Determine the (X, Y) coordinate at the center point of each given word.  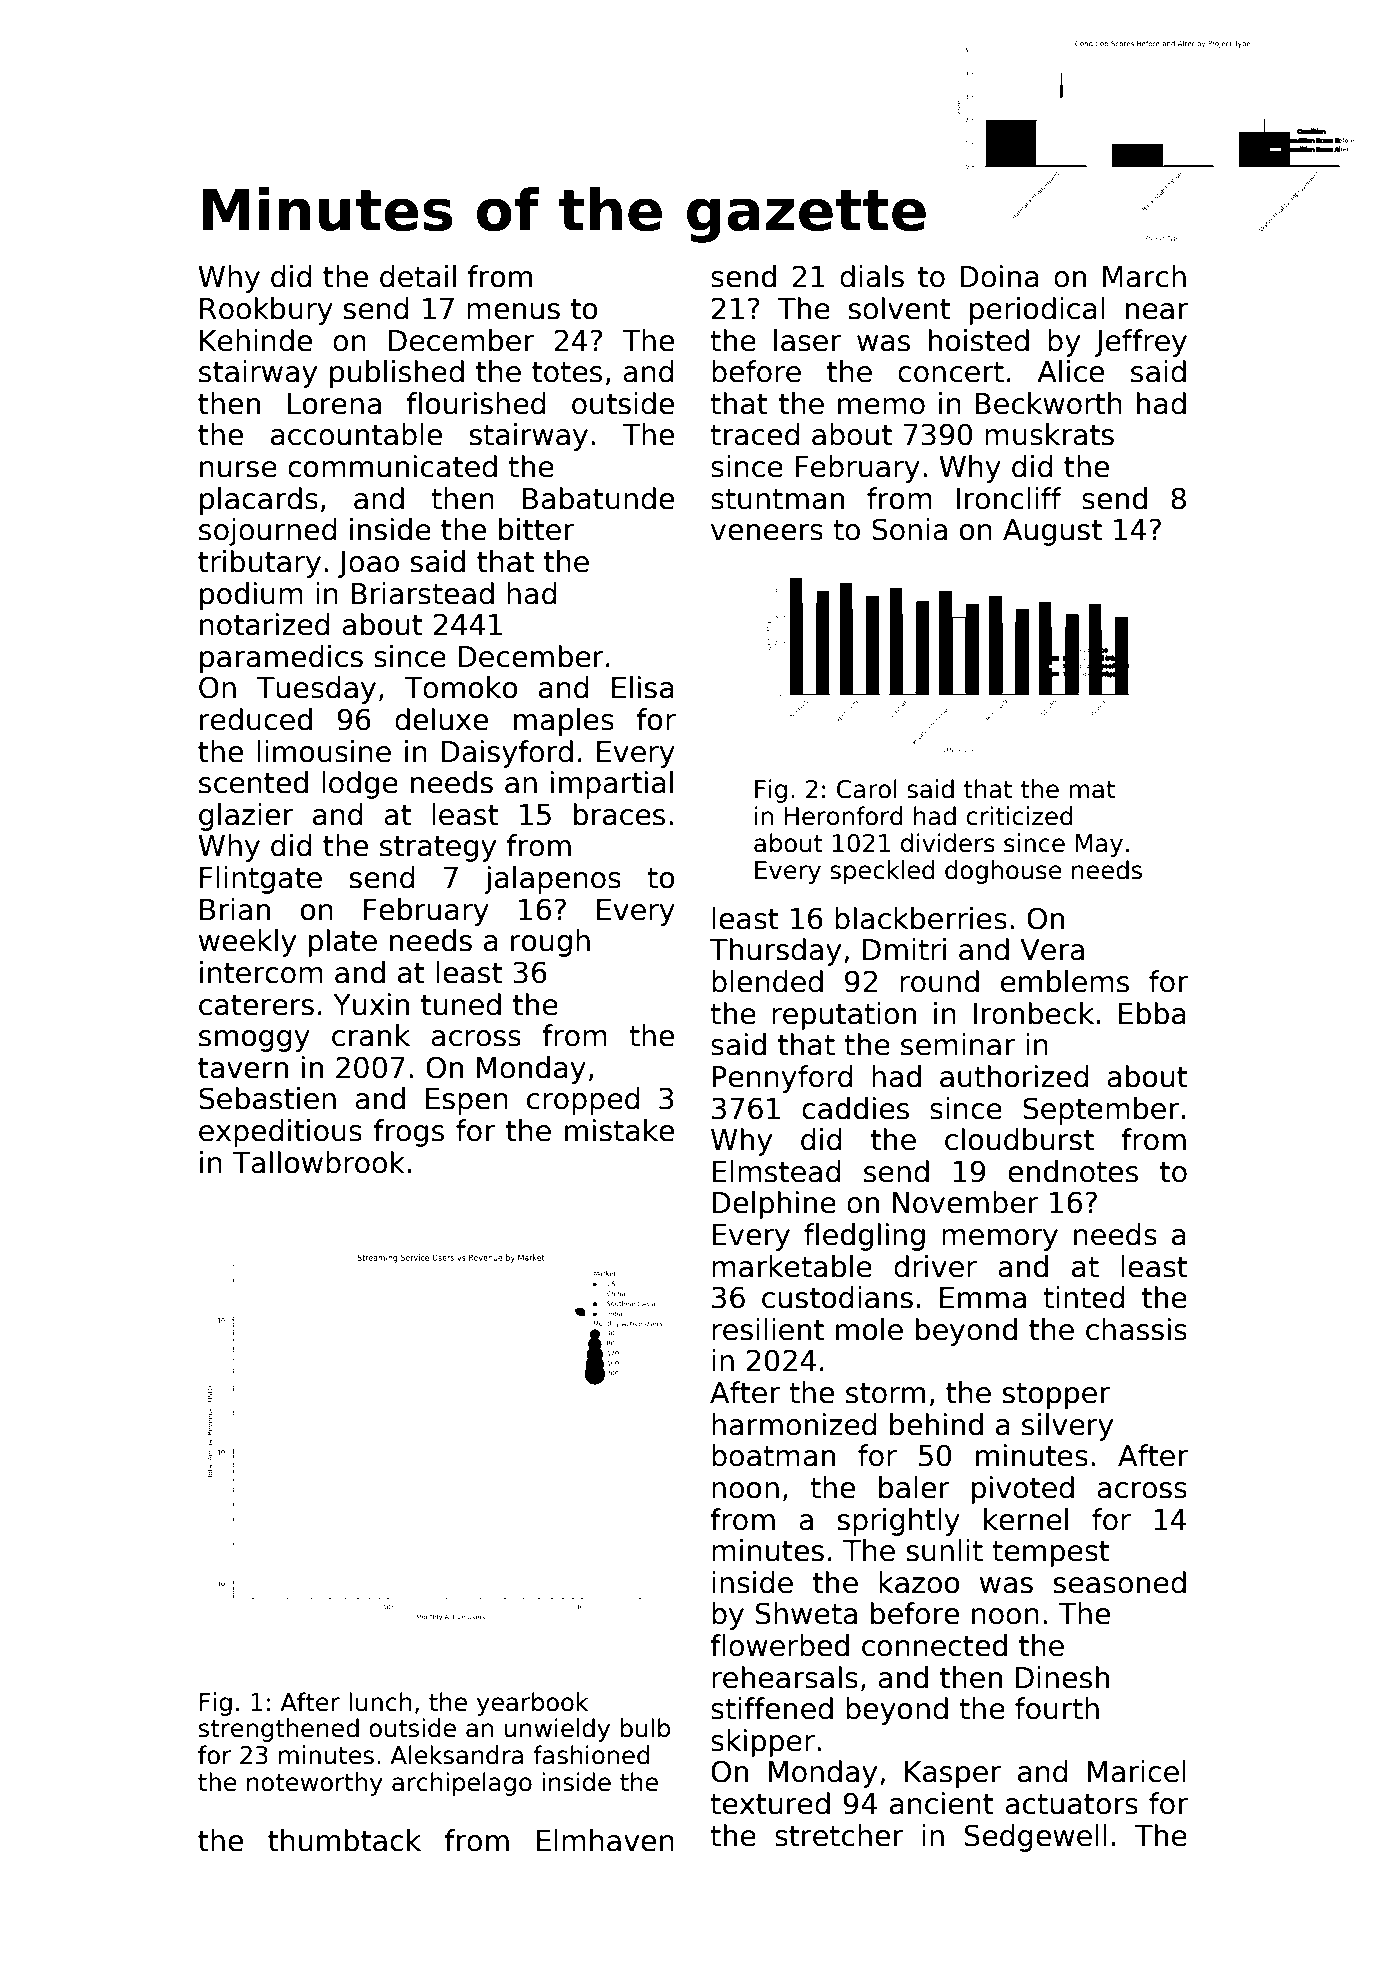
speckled (882, 872)
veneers (767, 532)
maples (564, 722)
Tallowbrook (318, 1162)
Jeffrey (1140, 343)
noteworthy (315, 1784)
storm (885, 1393)
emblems (1065, 981)
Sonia (909, 529)
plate (343, 943)
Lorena (334, 404)
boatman (773, 1455)
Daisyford (507, 754)
